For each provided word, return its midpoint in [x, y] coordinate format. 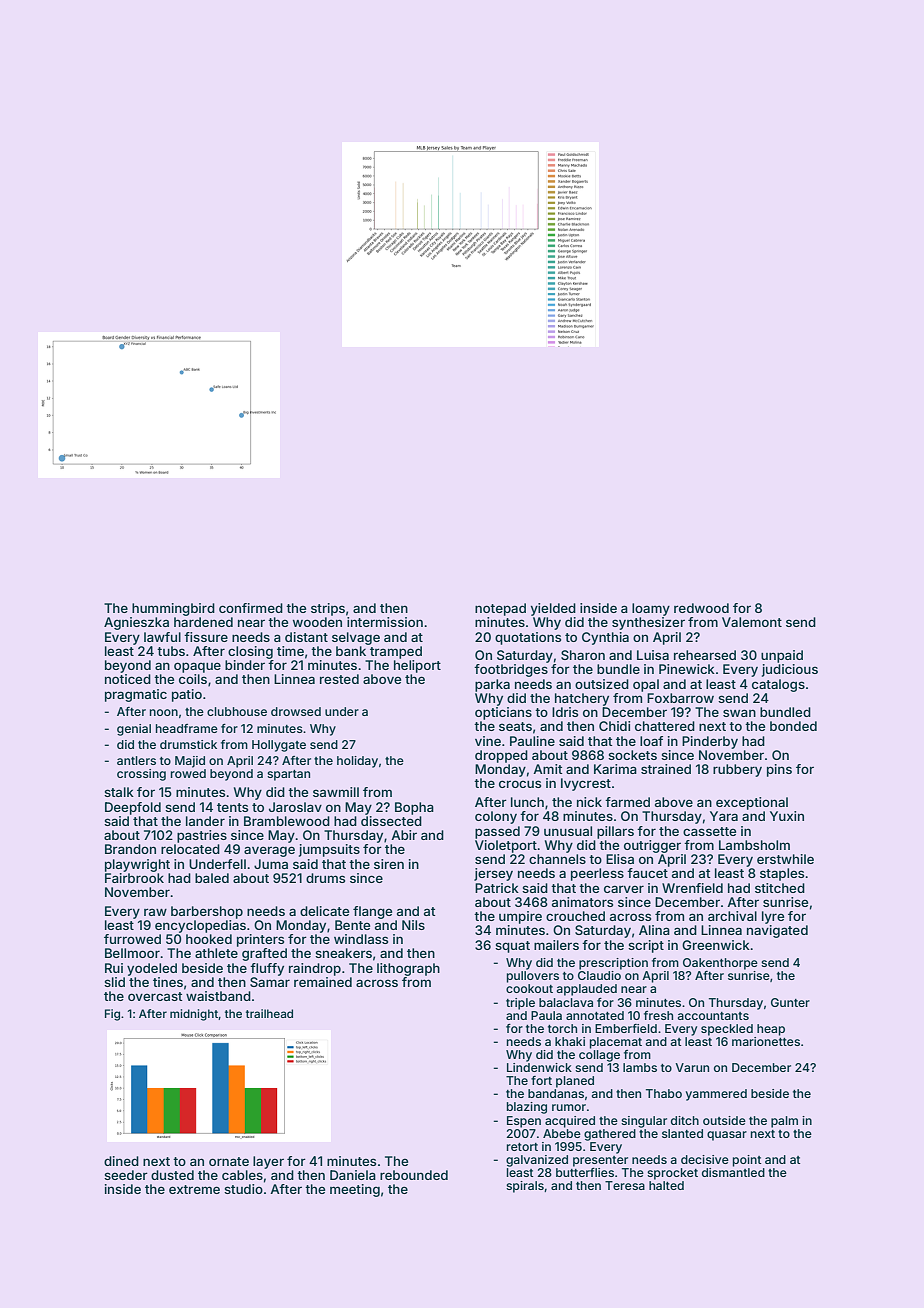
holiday [357, 762]
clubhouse [237, 711]
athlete [216, 953]
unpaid [782, 656]
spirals [525, 1187]
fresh [658, 1015]
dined [121, 1161]
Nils [413, 925]
